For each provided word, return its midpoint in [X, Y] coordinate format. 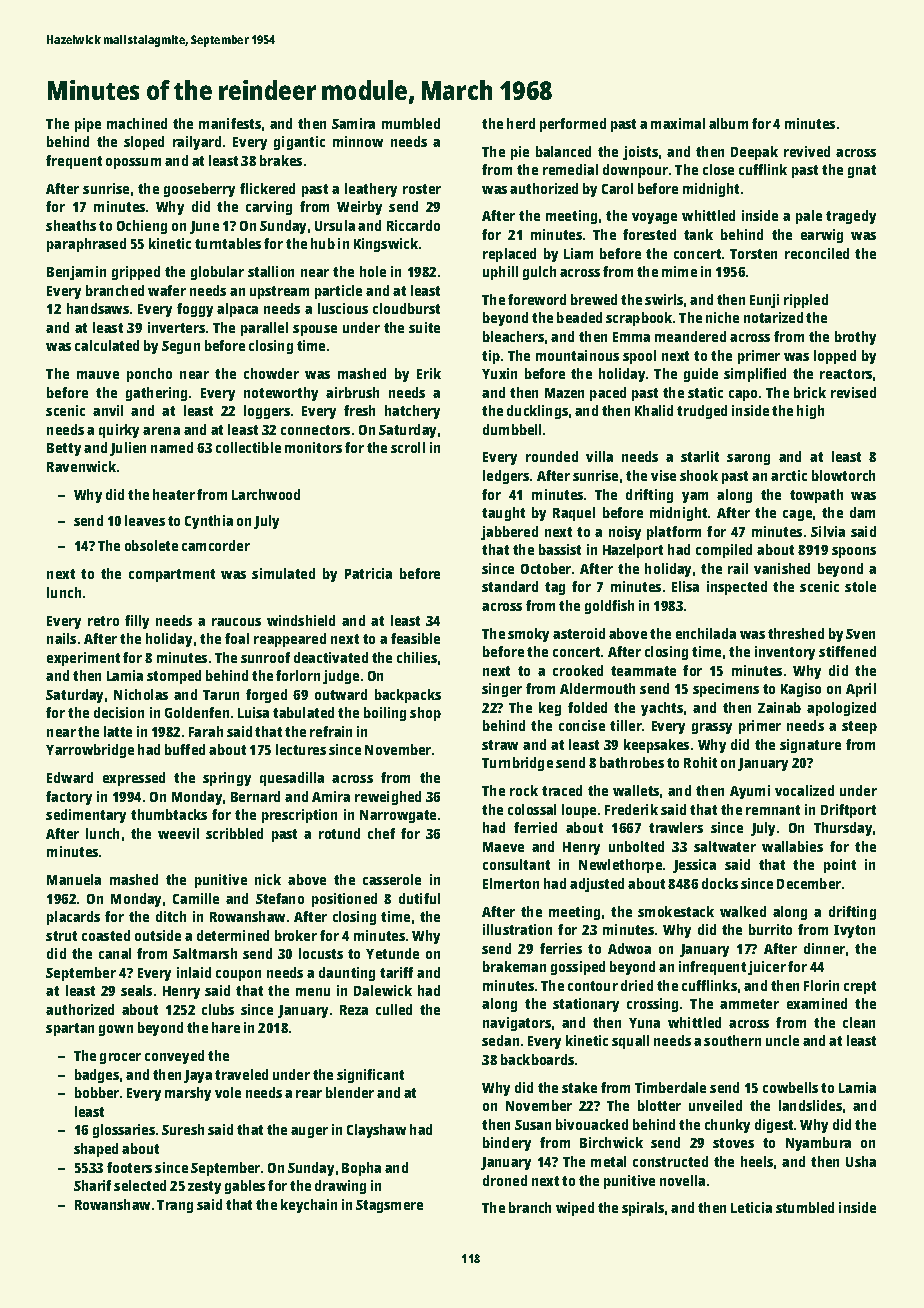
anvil [108, 410]
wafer [167, 290]
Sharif [92, 1185]
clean [859, 1022]
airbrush [352, 392]
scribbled [234, 833]
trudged [702, 412]
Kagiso [801, 690]
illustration [517, 929]
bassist [560, 549]
